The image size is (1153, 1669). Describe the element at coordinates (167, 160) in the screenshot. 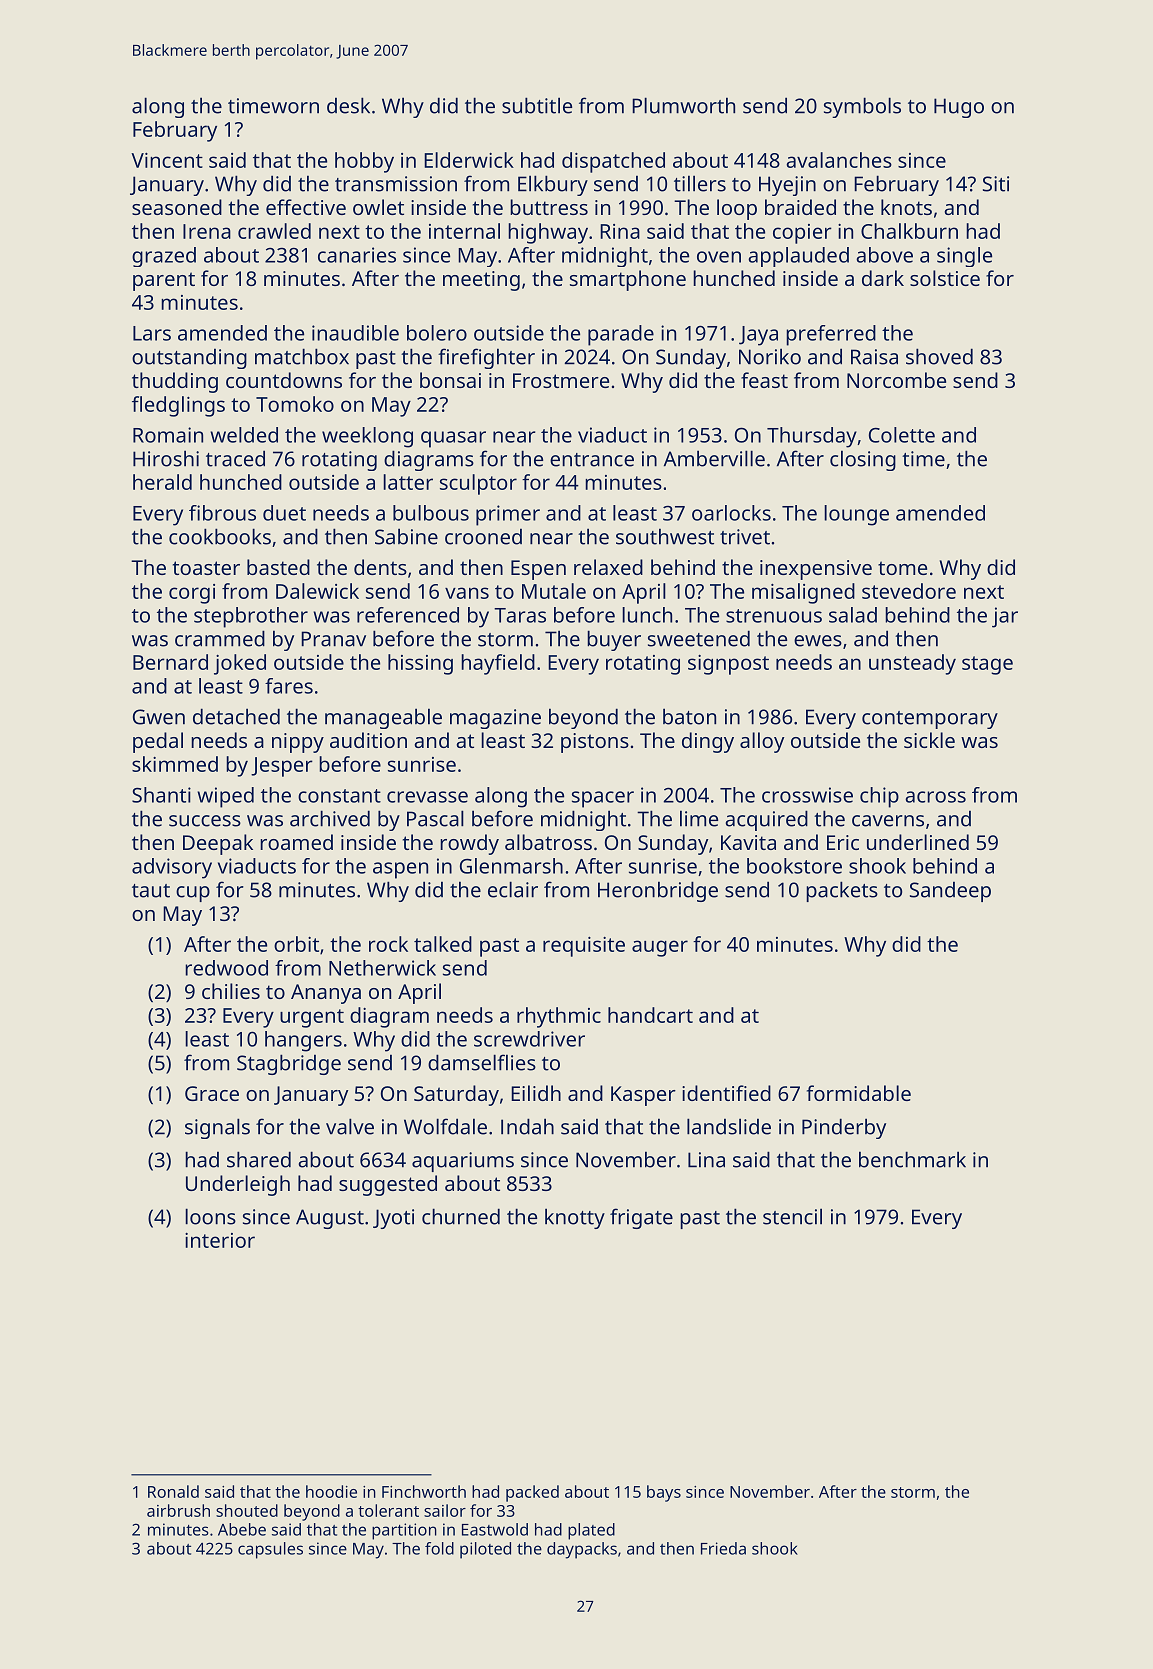

I see `Vincent` at that location.
